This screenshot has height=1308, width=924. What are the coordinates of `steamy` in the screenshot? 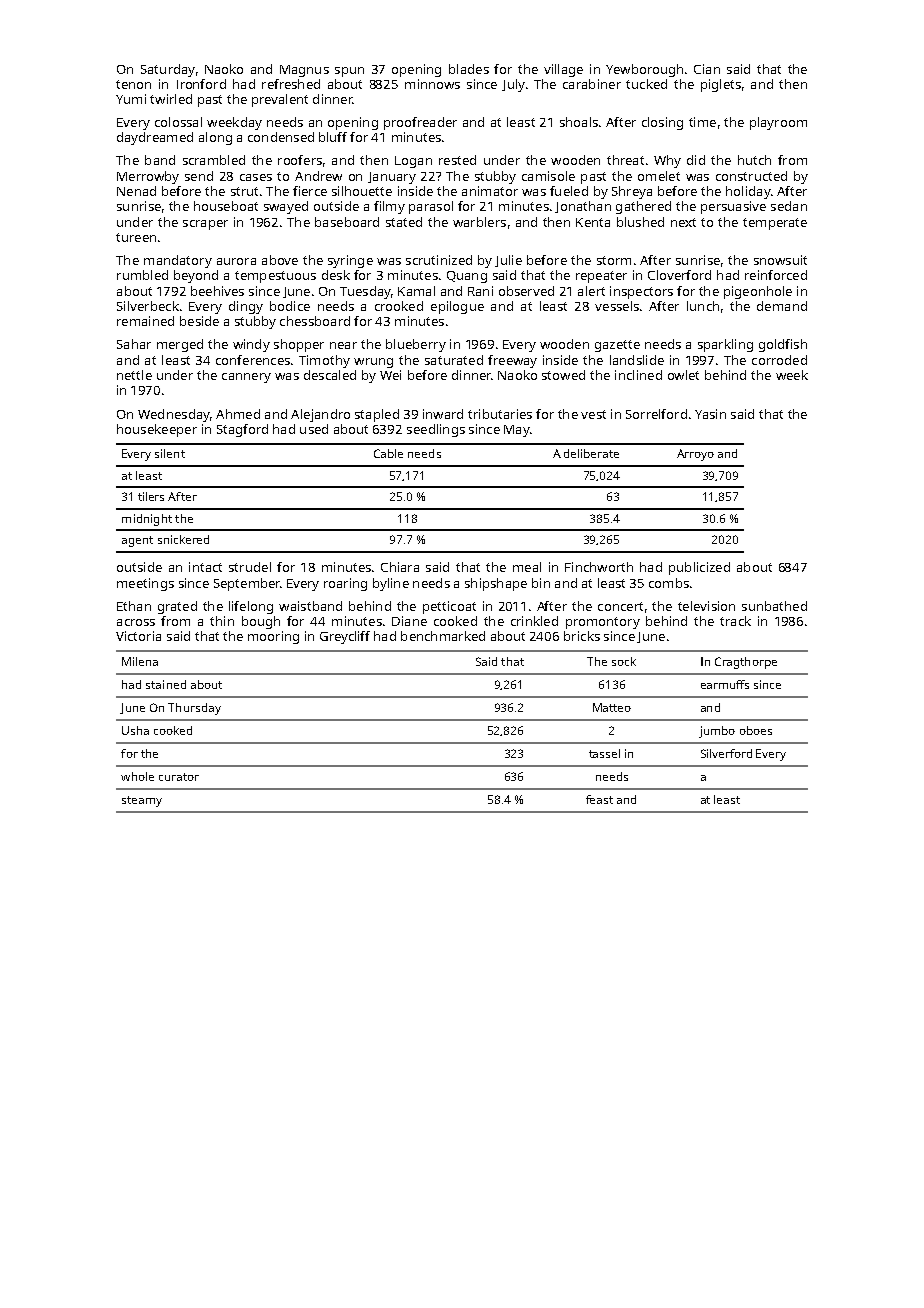 It's located at (142, 801).
